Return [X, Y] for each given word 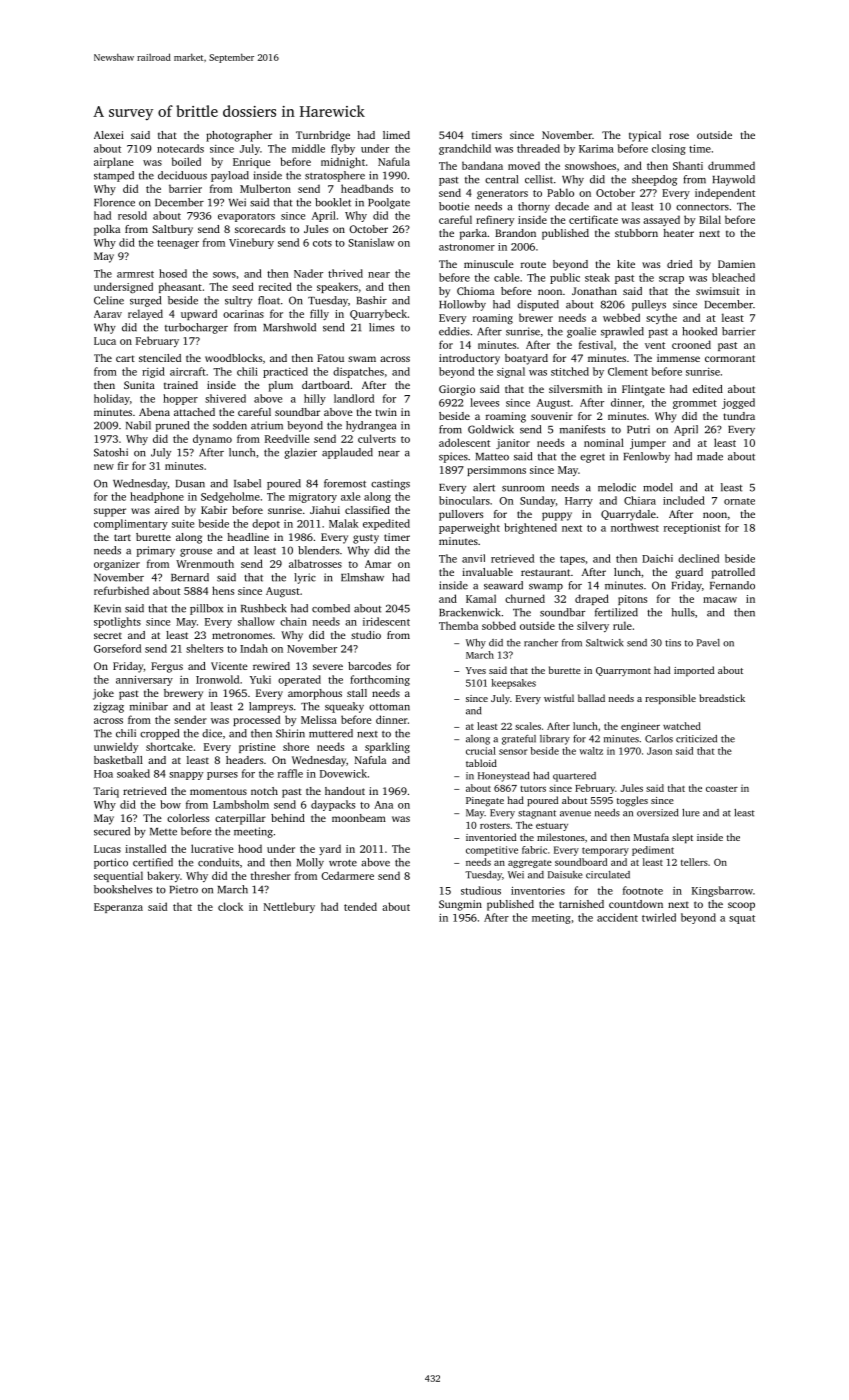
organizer [117, 565]
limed [396, 135]
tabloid [481, 763]
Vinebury [251, 243]
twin [386, 412]
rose [679, 136]
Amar [378, 564]
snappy [186, 776]
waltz [591, 751]
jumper [648, 444]
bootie [454, 206]
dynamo [212, 439]
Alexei [109, 135]
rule [622, 625]
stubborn [636, 233]
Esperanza [118, 908]
